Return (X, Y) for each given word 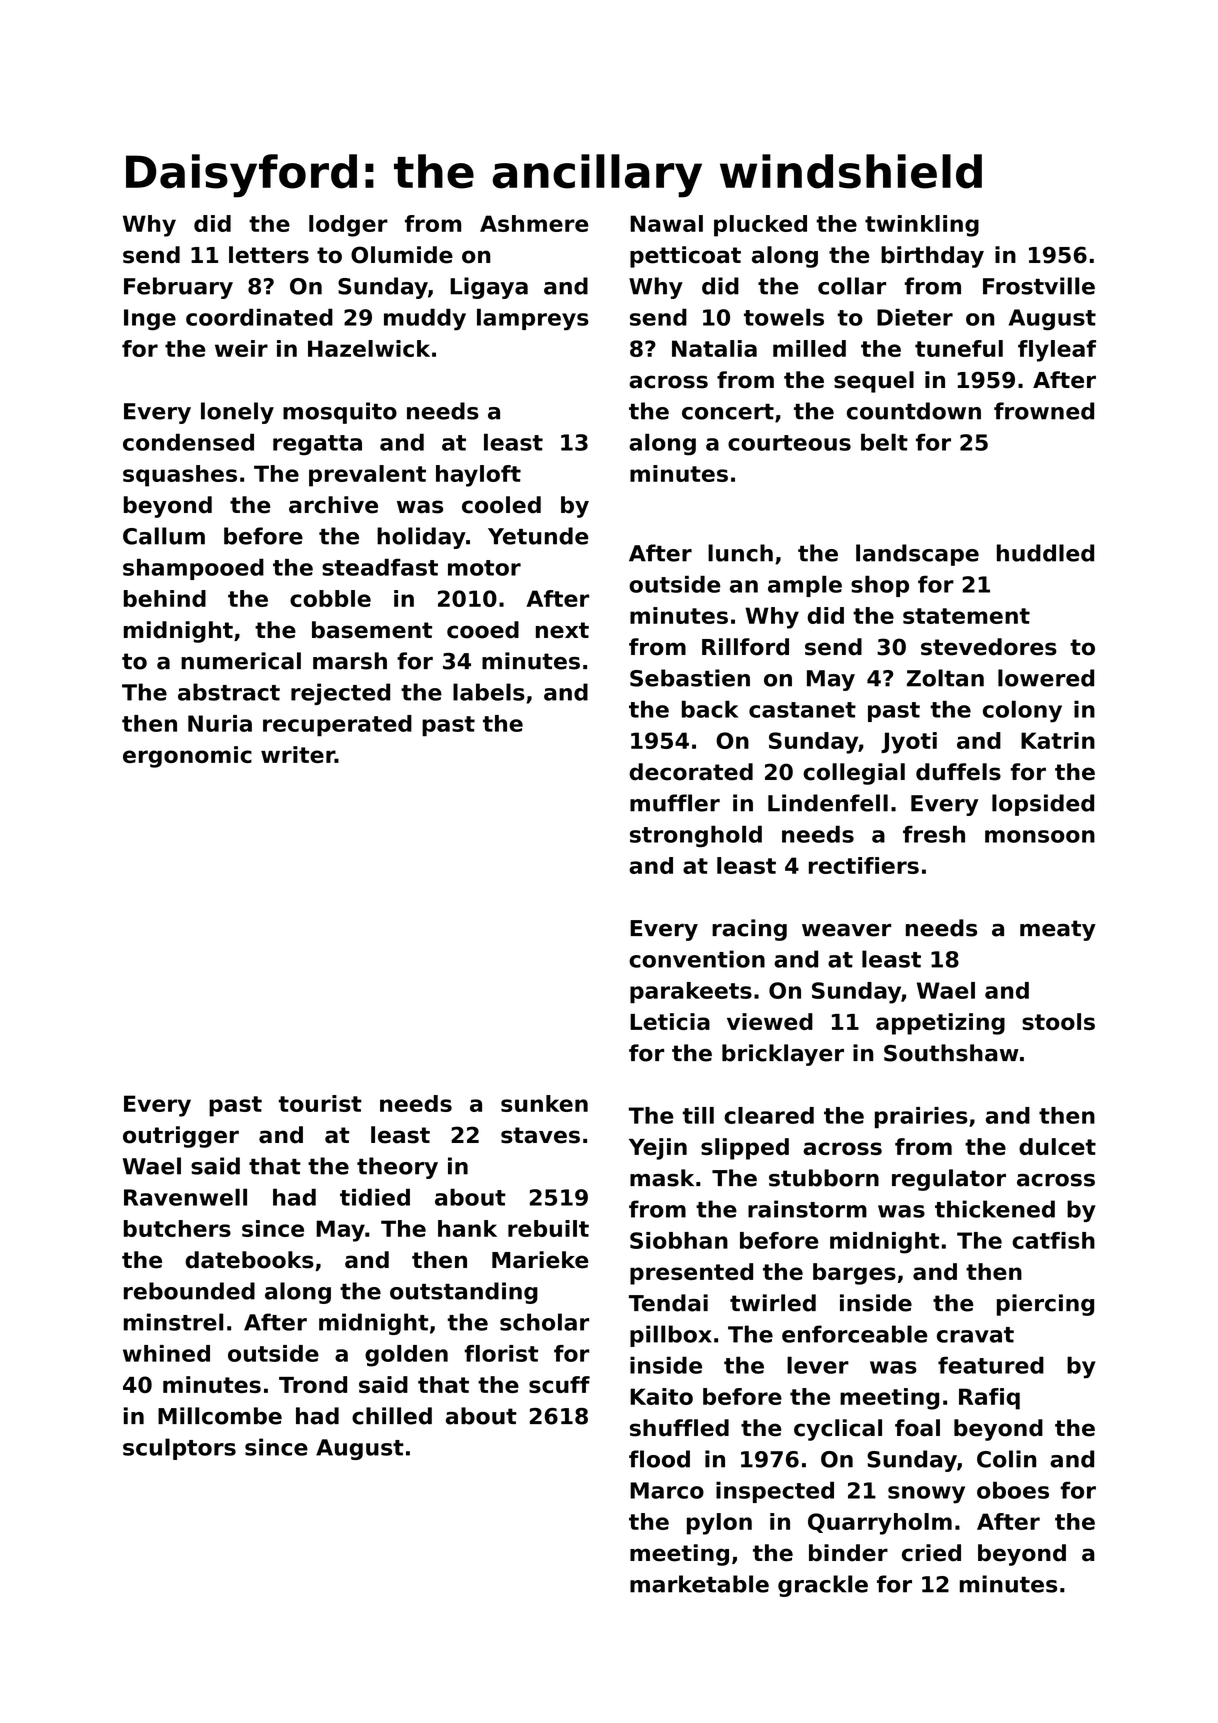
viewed (770, 1021)
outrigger (181, 1137)
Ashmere (534, 223)
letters (269, 255)
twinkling (922, 226)
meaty (1058, 930)
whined (166, 1353)
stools (1058, 1021)
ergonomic (187, 757)
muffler (675, 803)
